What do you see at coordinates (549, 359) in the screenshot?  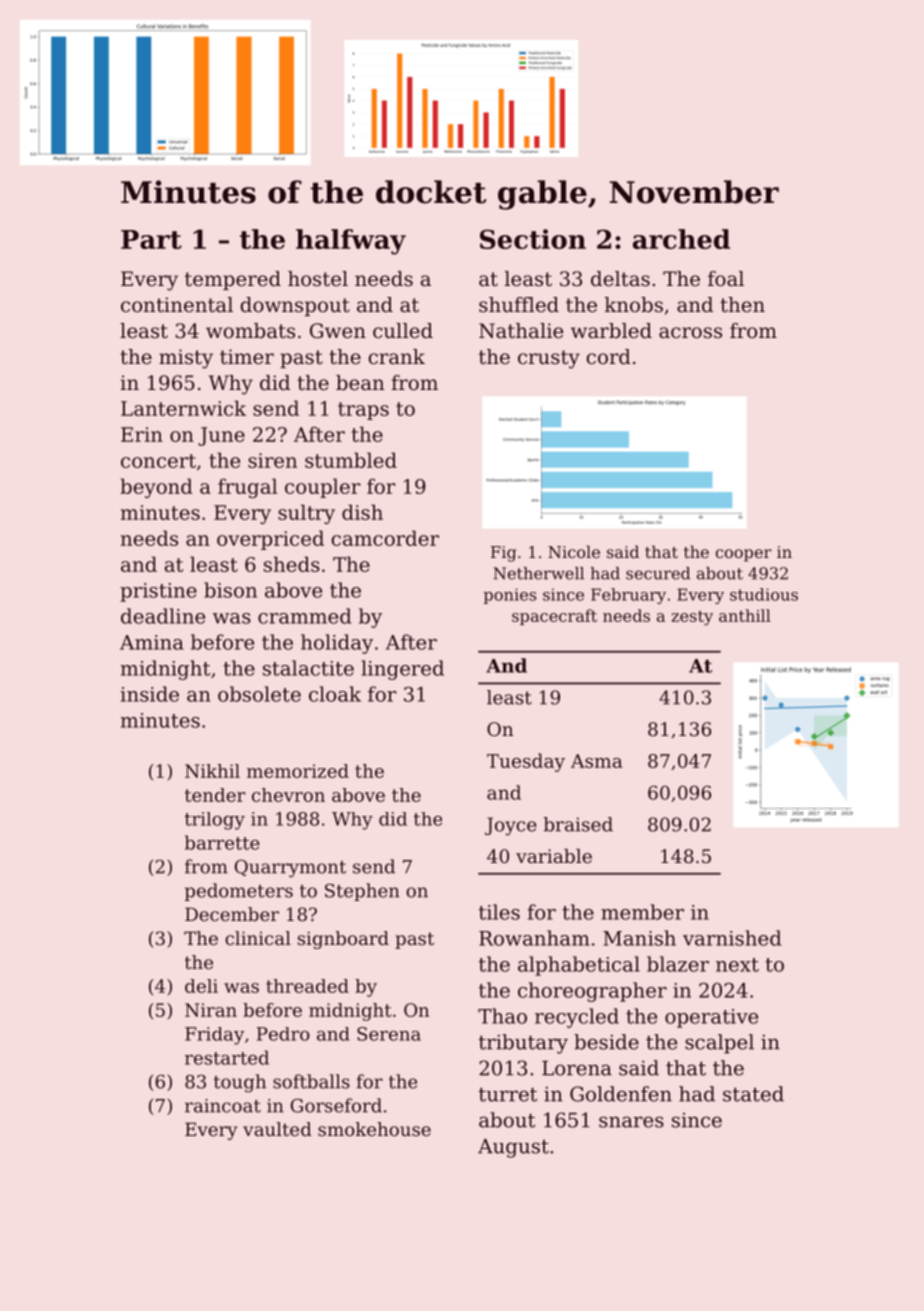 I see `crusty` at bounding box center [549, 359].
